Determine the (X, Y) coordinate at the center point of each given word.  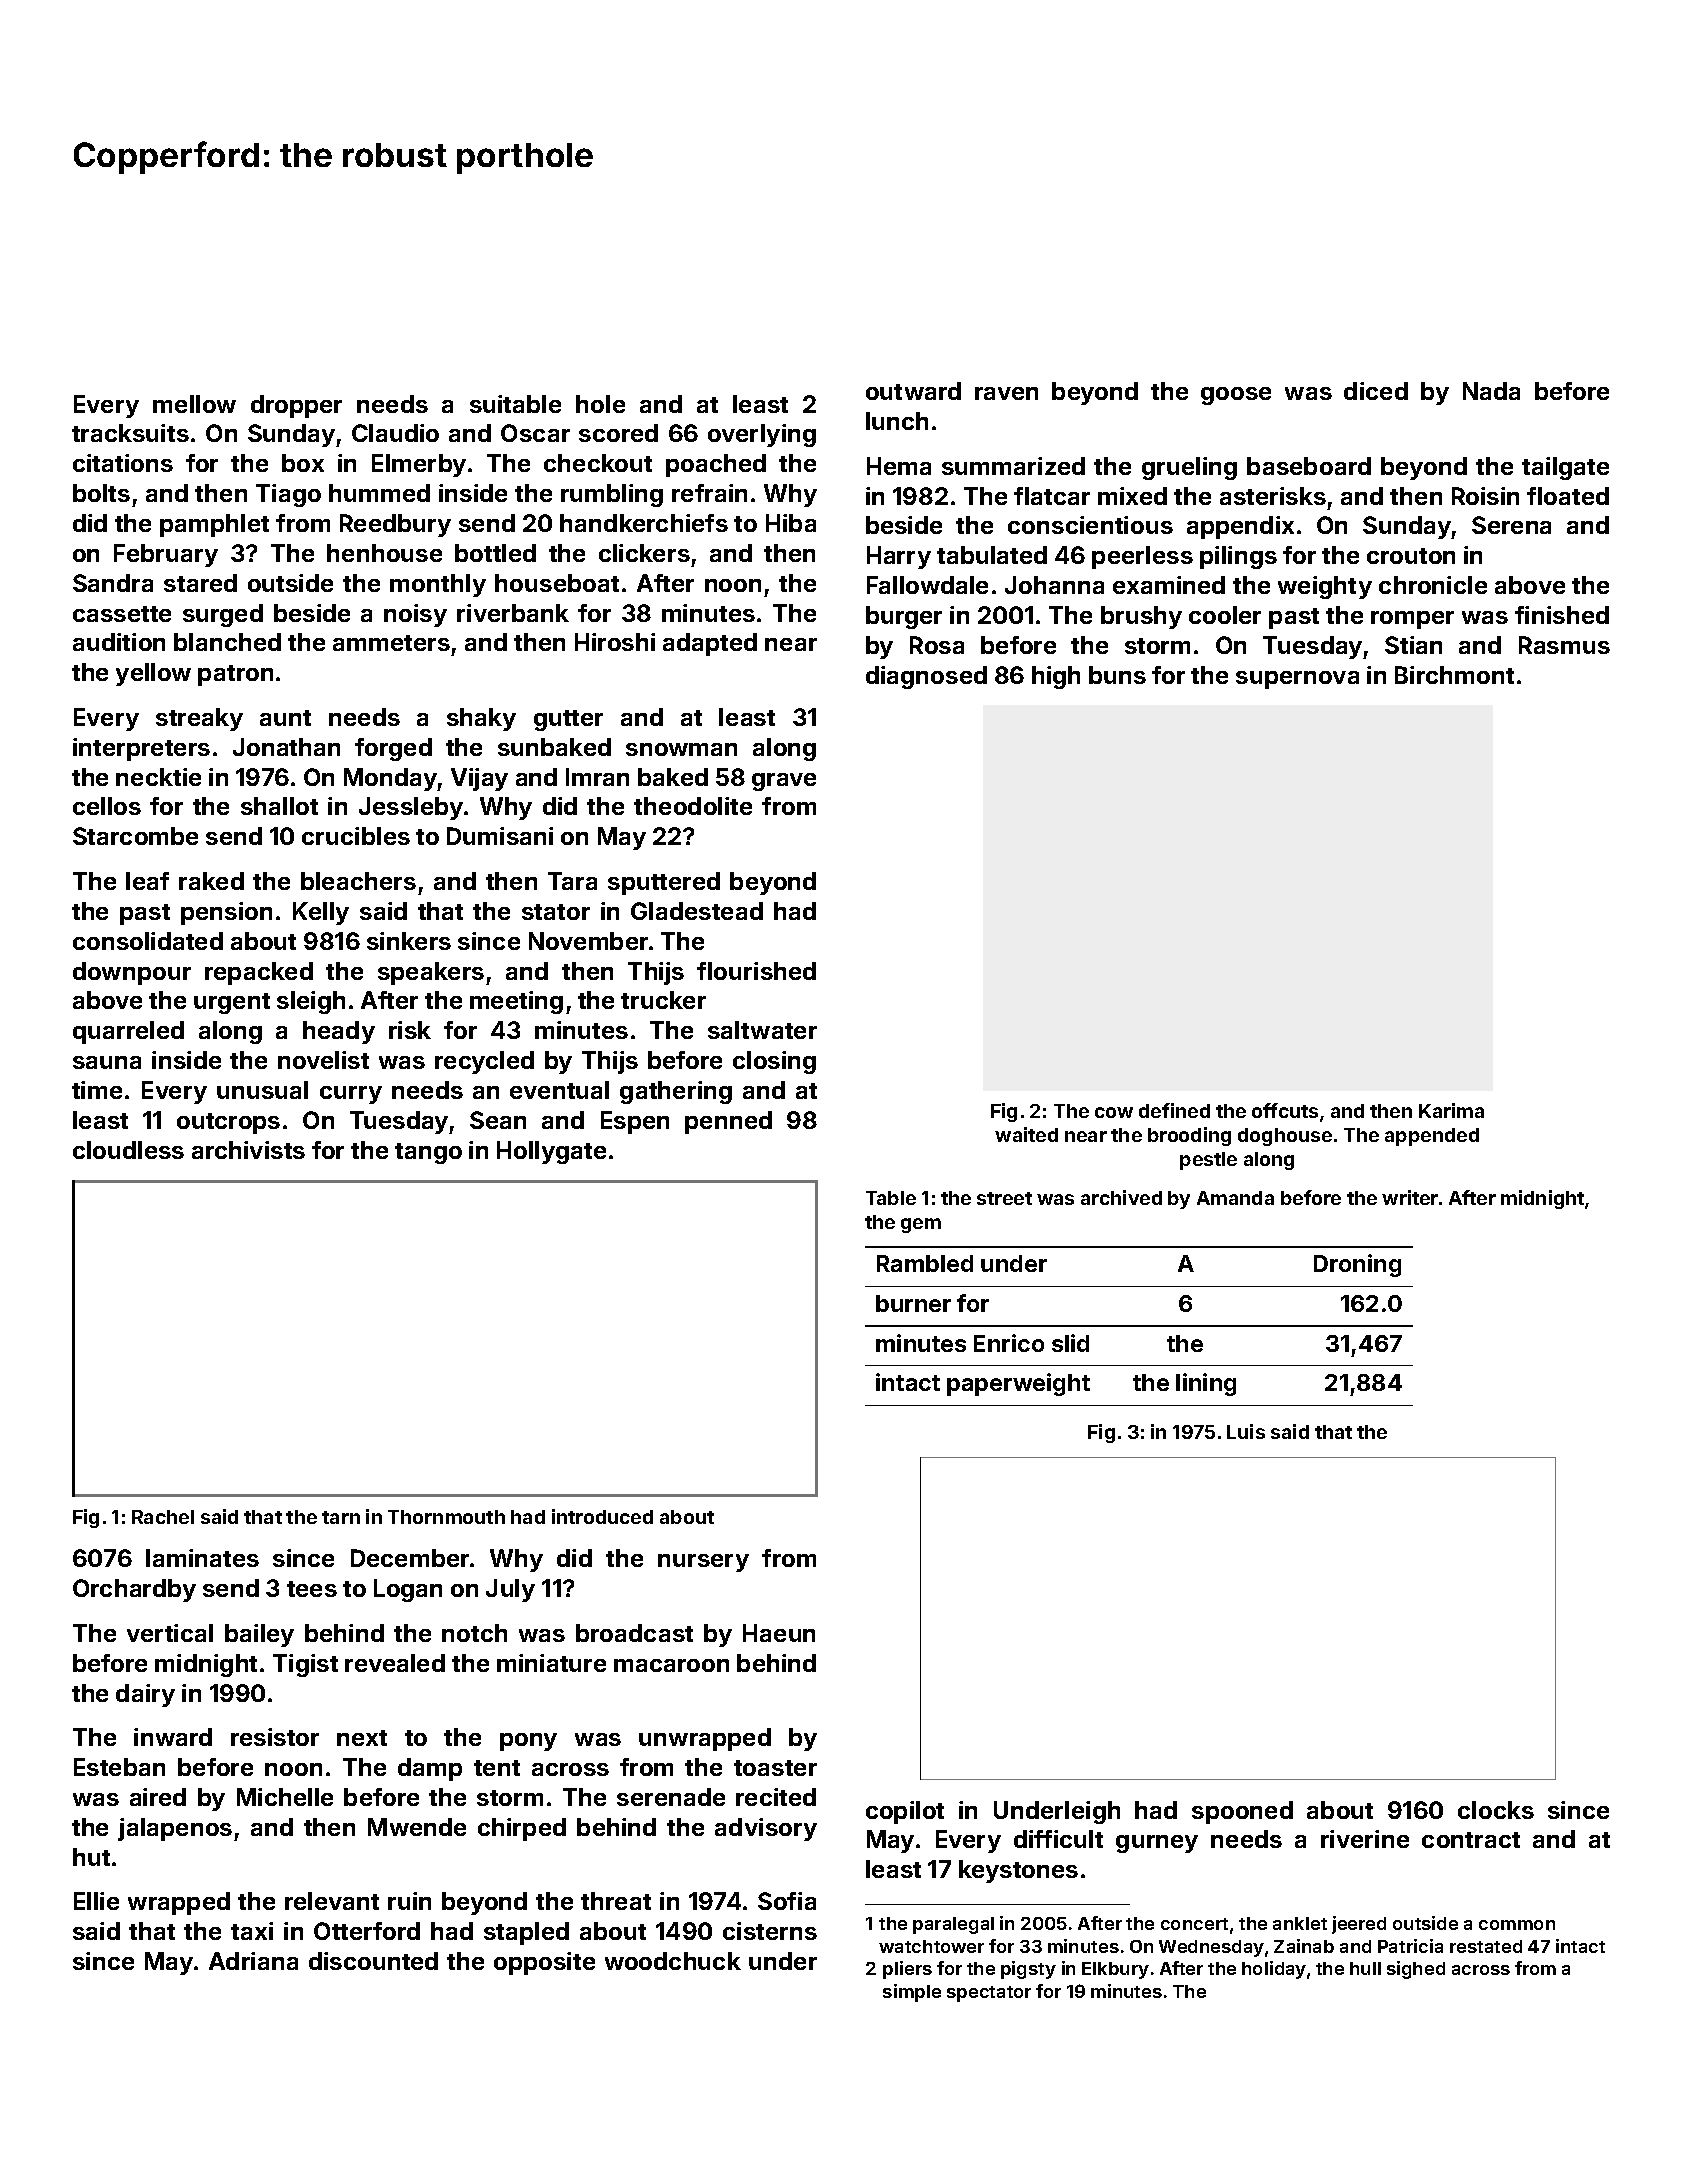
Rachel (163, 1517)
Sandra (113, 583)
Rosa (937, 645)
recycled (484, 1062)
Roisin (1485, 496)
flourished (756, 971)
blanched (227, 642)
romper (1412, 620)
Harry (899, 557)
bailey (259, 1635)
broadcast (634, 1633)
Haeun (779, 1633)
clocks (1496, 1810)
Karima (1451, 1110)
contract (1471, 1840)
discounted (373, 1961)
